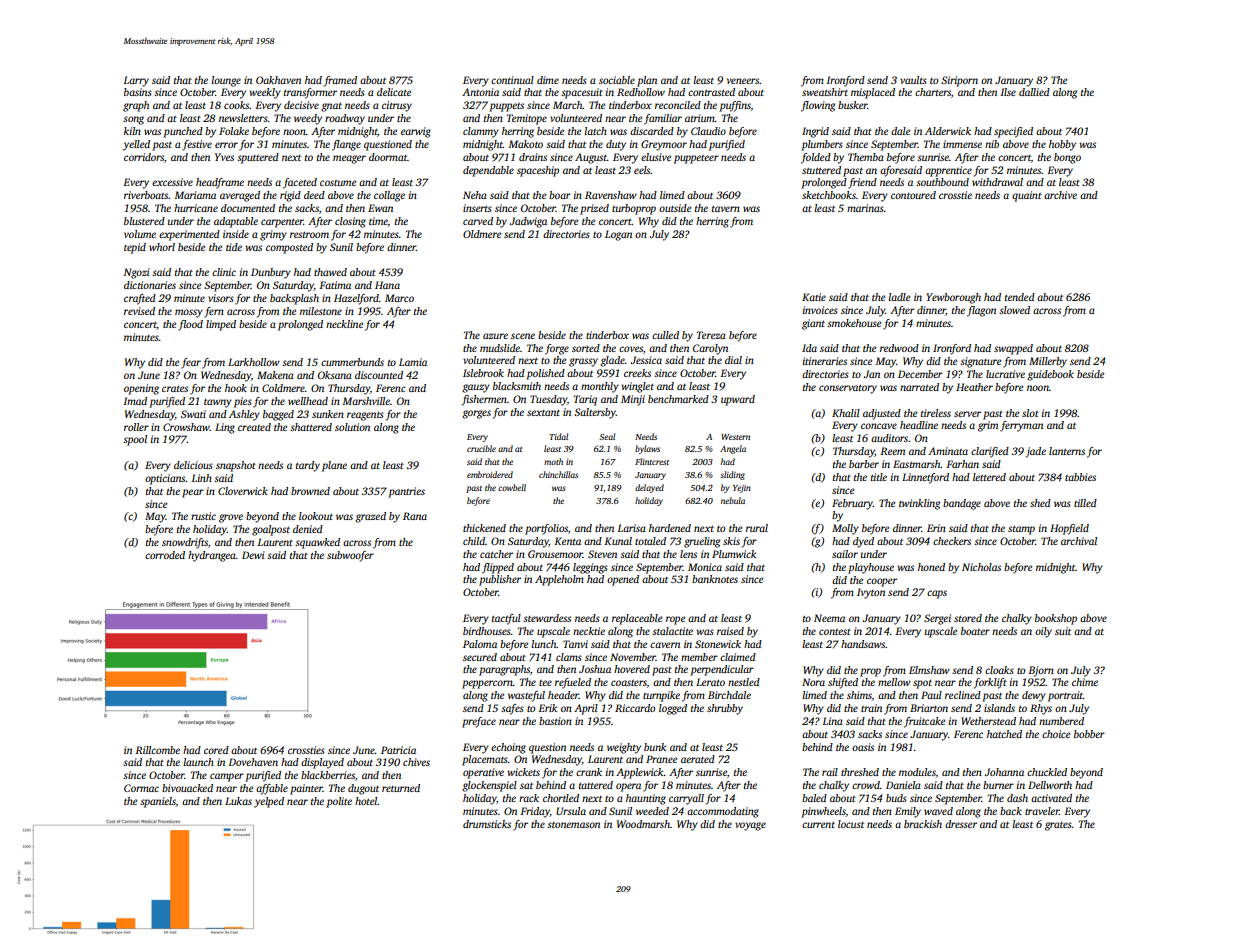 Image resolution: width=1233 pixels, height=952 pixels. What do you see at coordinates (1008, 92) in the screenshot?
I see `Ilse` at bounding box center [1008, 92].
